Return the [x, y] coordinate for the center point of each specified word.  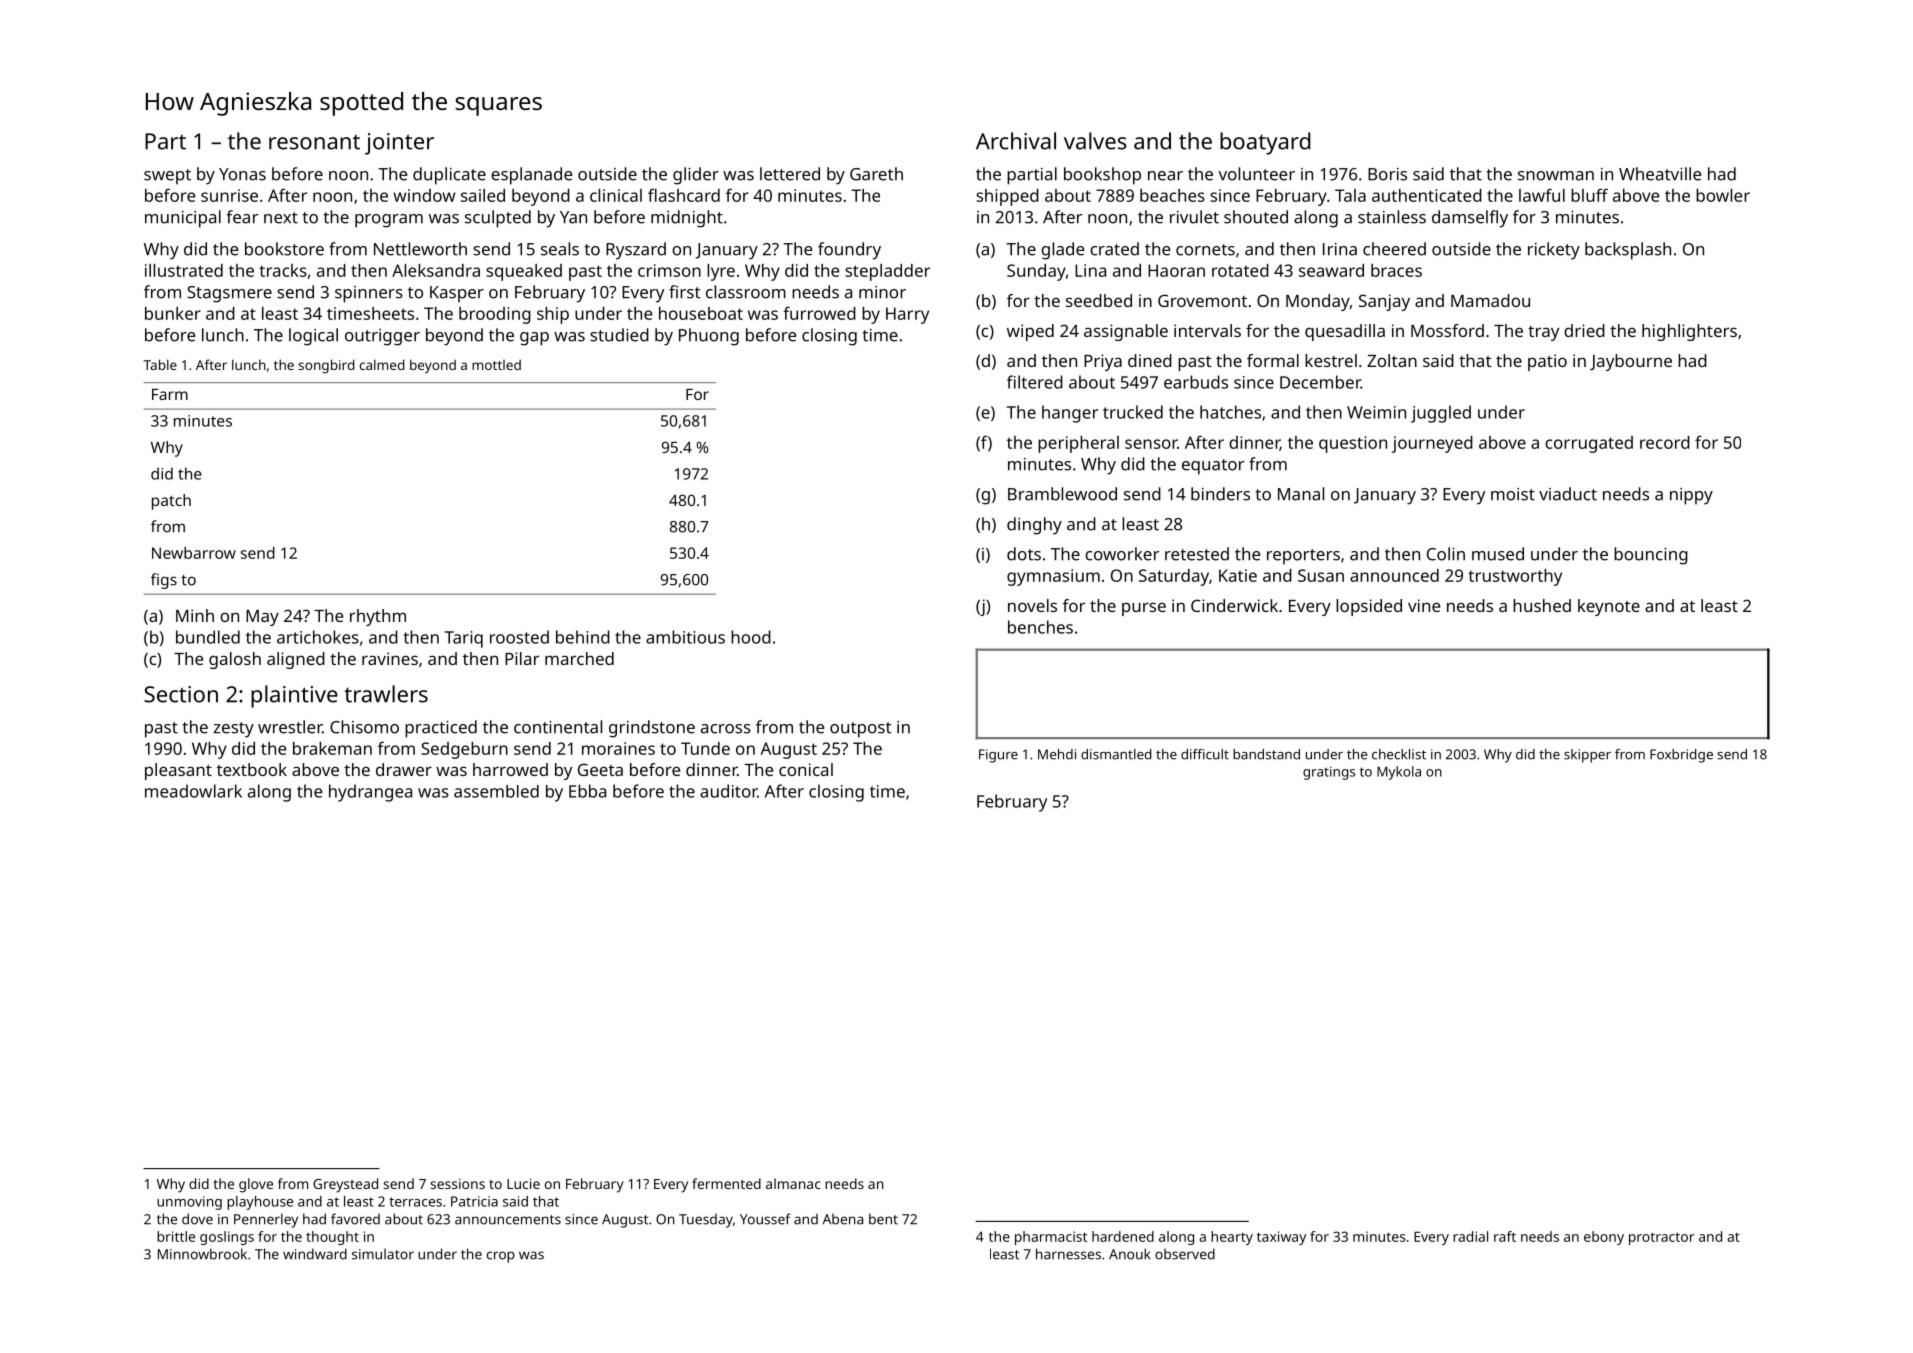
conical [806, 769]
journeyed [1432, 444]
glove [256, 1185]
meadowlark [193, 791]
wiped [1030, 332]
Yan [573, 217]
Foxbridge [1681, 756]
